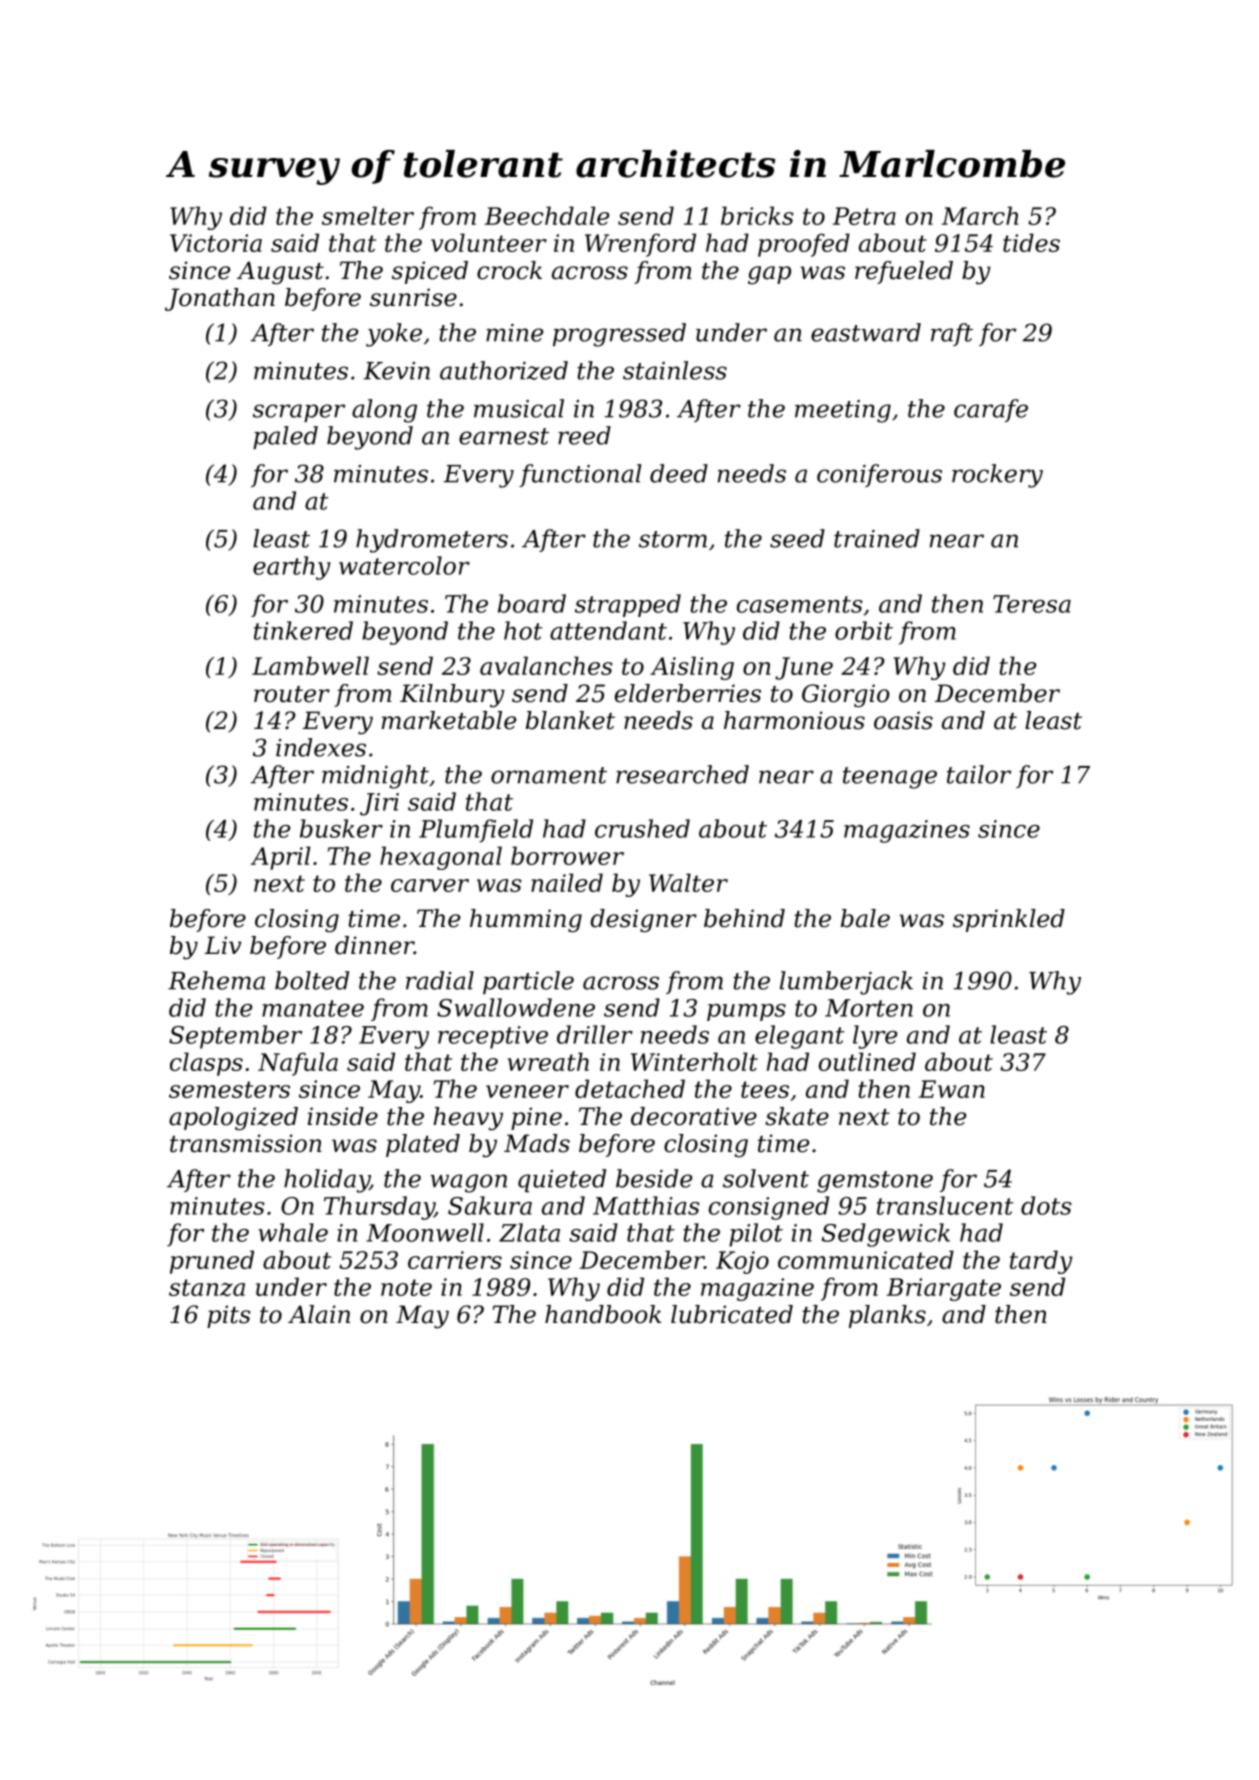  Describe the element at coordinates (904, 272) in the page. I see `refueled` at that location.
